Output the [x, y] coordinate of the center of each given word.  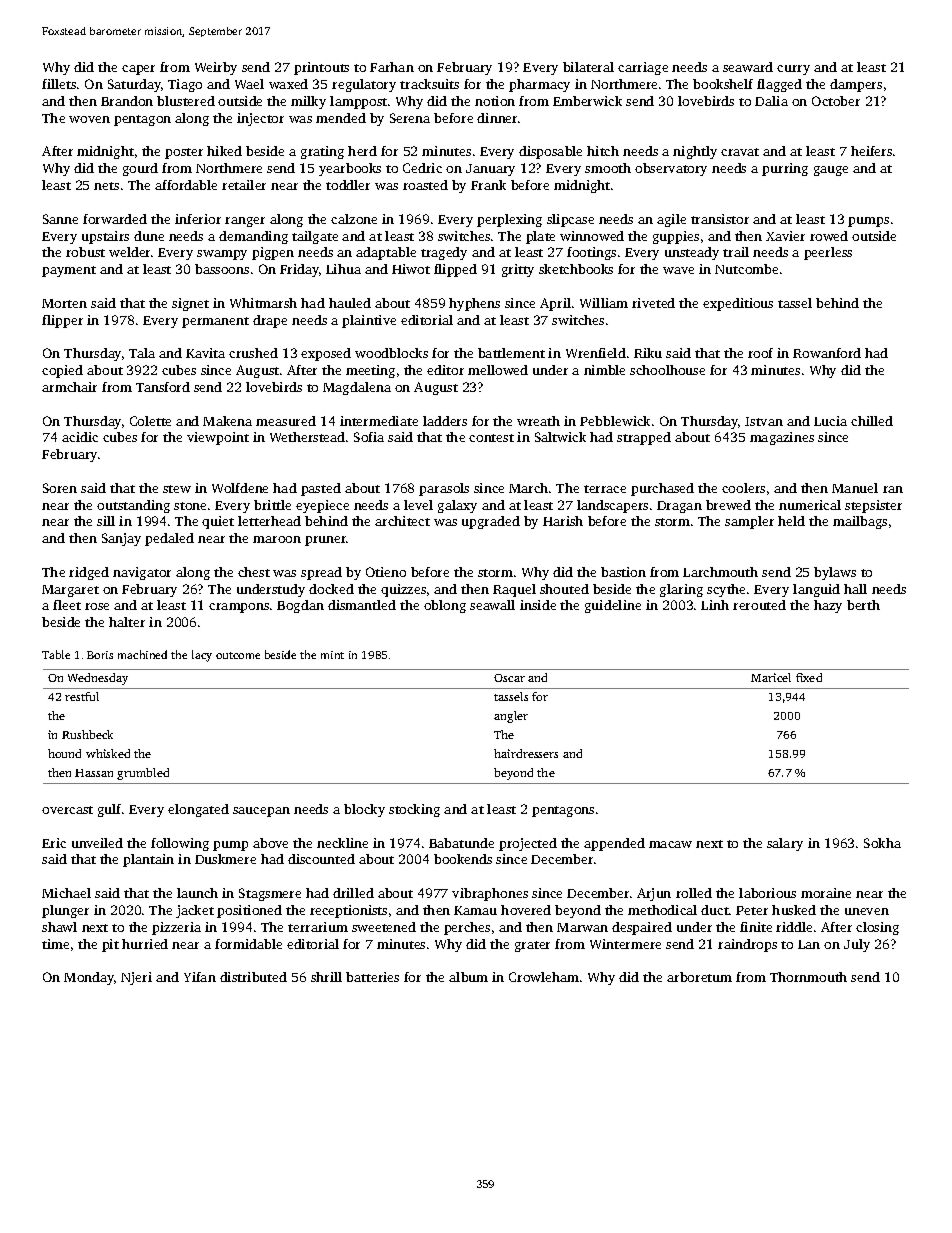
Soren [60, 488]
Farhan [392, 67]
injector [260, 119]
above [270, 843]
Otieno [386, 572]
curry [793, 70]
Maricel [771, 677]
